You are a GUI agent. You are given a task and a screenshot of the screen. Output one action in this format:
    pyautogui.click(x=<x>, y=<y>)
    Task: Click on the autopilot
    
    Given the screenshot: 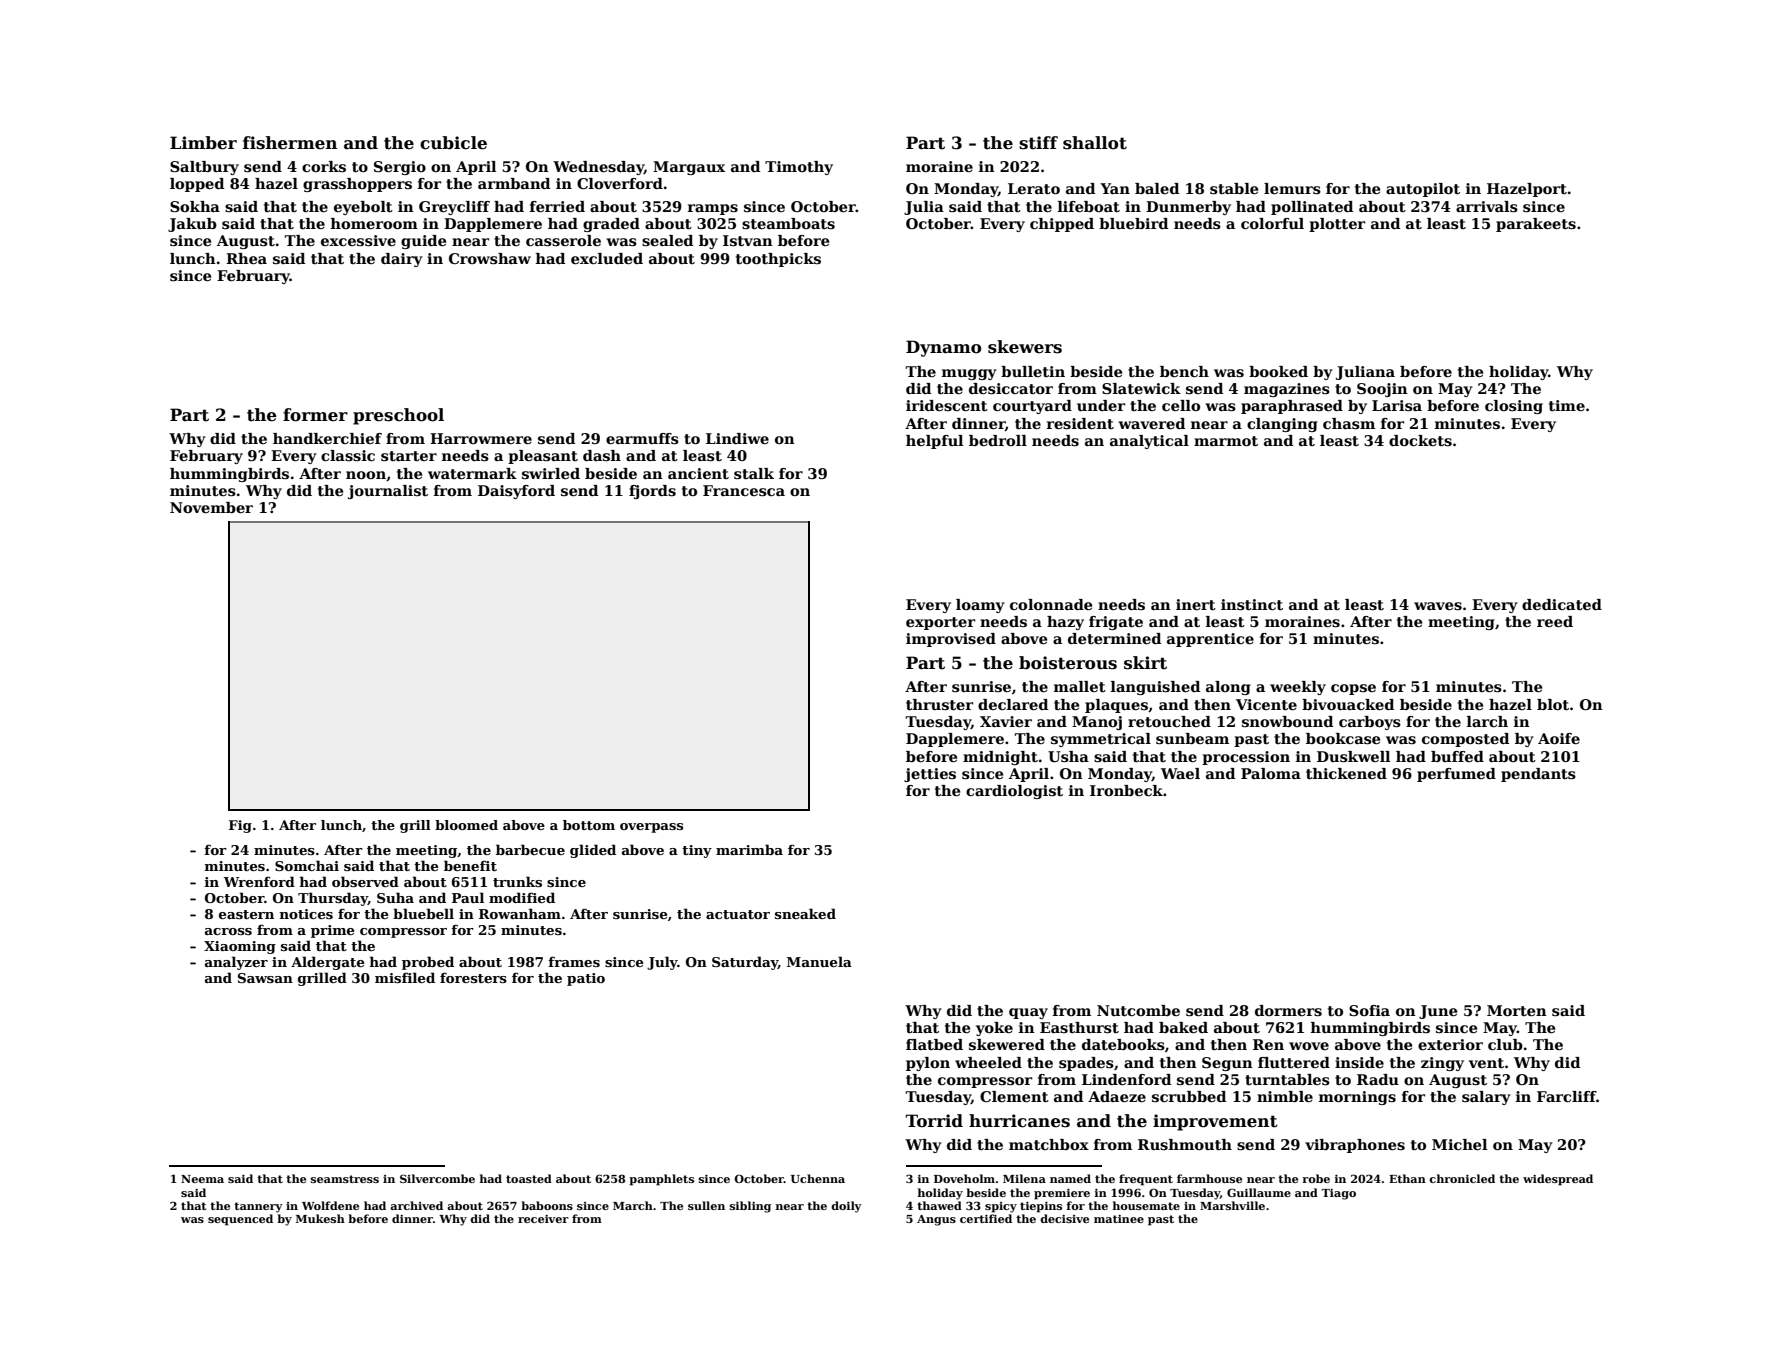 What is the action you would take?
    pyautogui.click(x=1423, y=190)
